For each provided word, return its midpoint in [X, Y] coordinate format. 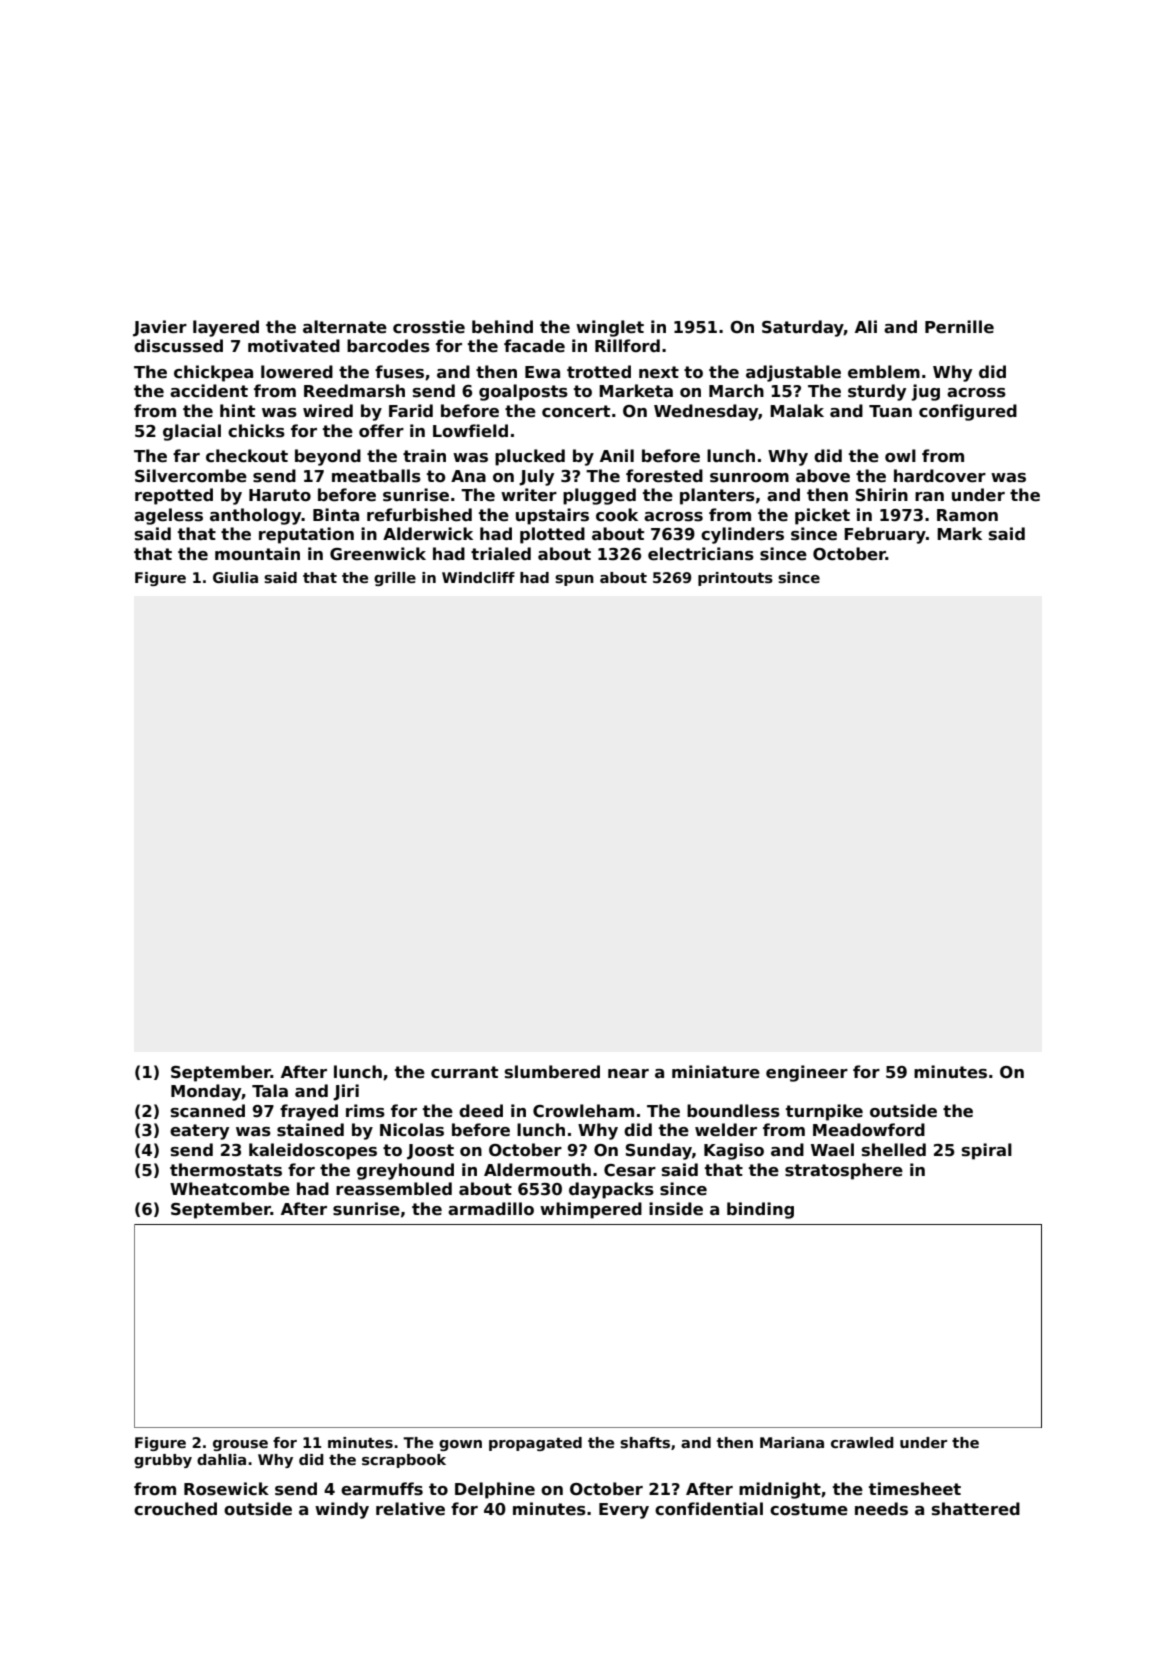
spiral [987, 1151]
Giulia [235, 577]
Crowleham [583, 1111]
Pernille [959, 327]
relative [410, 1509]
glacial [192, 432]
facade [534, 346]
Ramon [967, 515]
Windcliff [478, 577]
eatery [199, 1132]
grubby [163, 1461]
